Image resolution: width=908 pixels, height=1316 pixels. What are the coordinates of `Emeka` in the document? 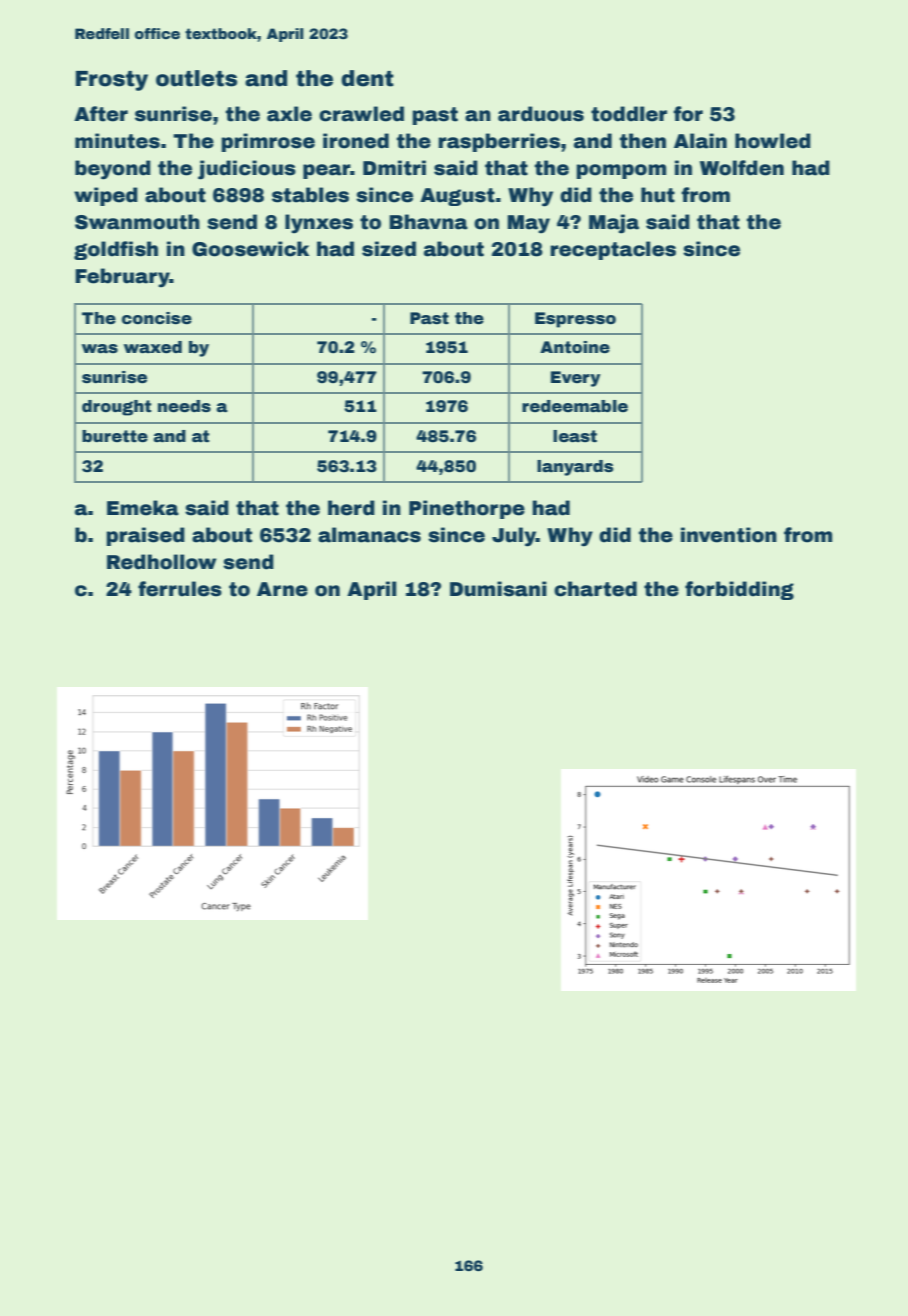 It's located at (143, 508).
